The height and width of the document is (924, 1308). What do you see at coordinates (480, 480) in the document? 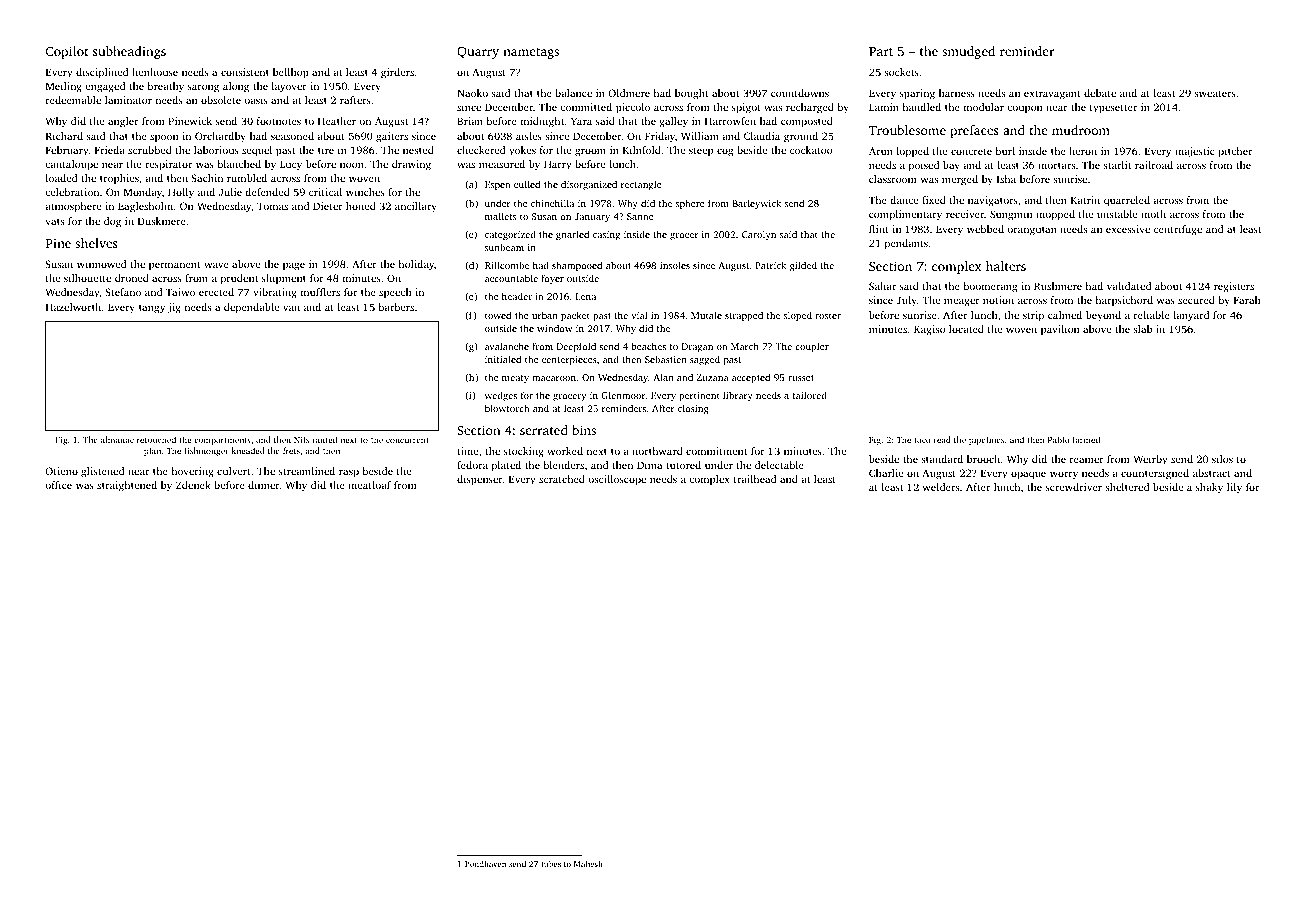
I see `dispenser` at bounding box center [480, 480].
